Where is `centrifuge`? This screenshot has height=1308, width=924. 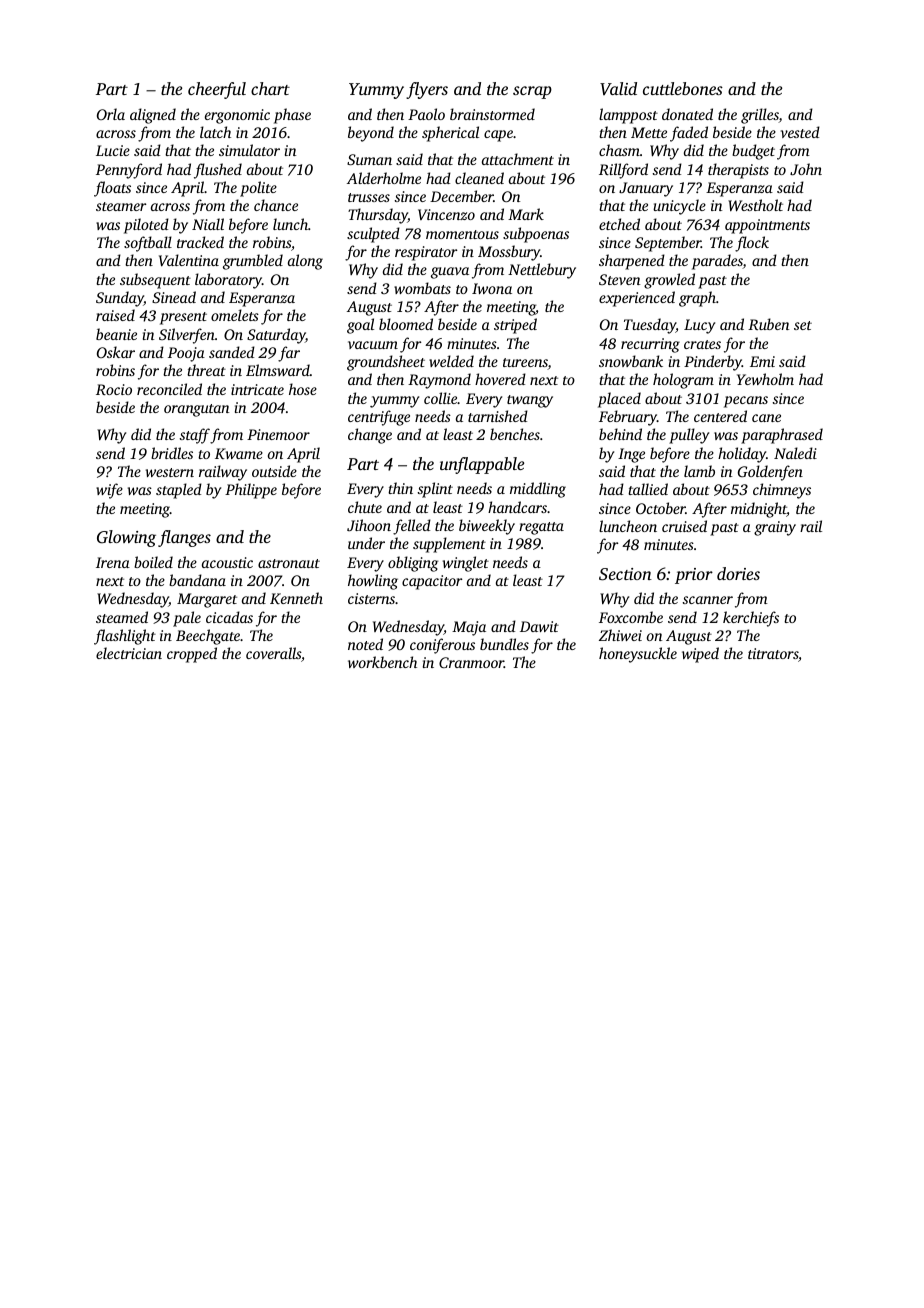 centrifuge is located at coordinates (379, 418).
